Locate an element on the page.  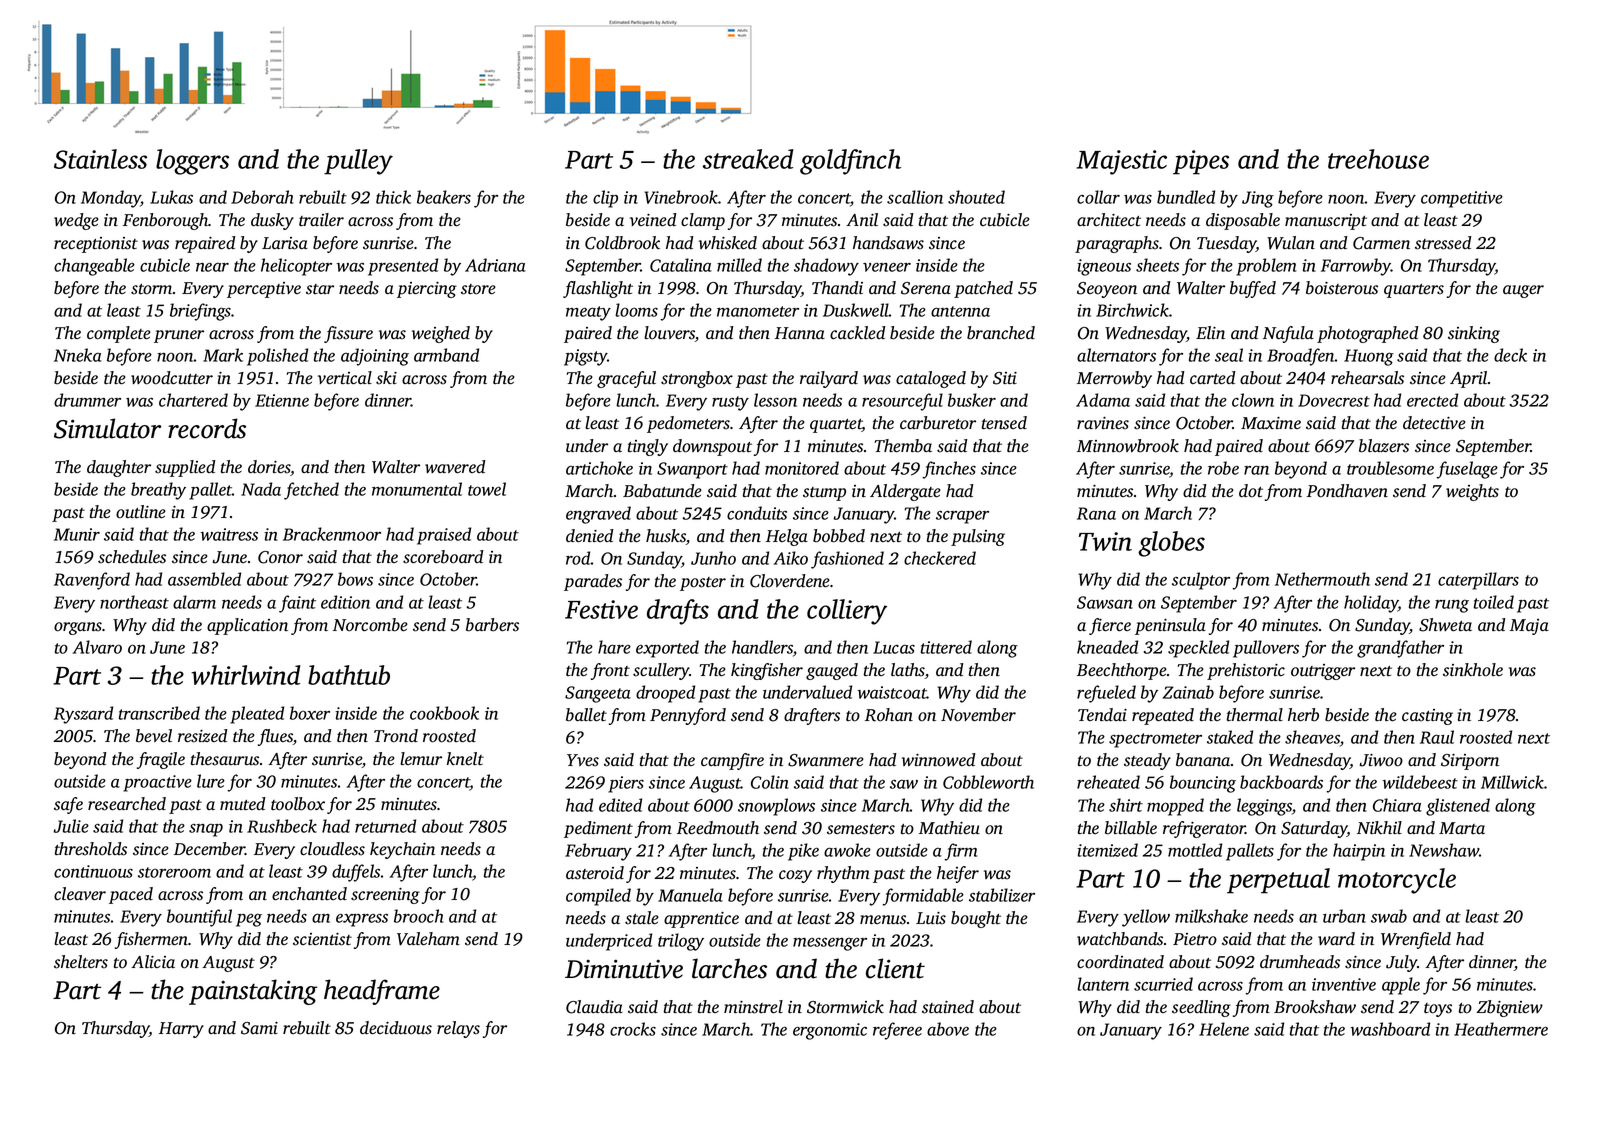
Newshaw is located at coordinates (1444, 850).
